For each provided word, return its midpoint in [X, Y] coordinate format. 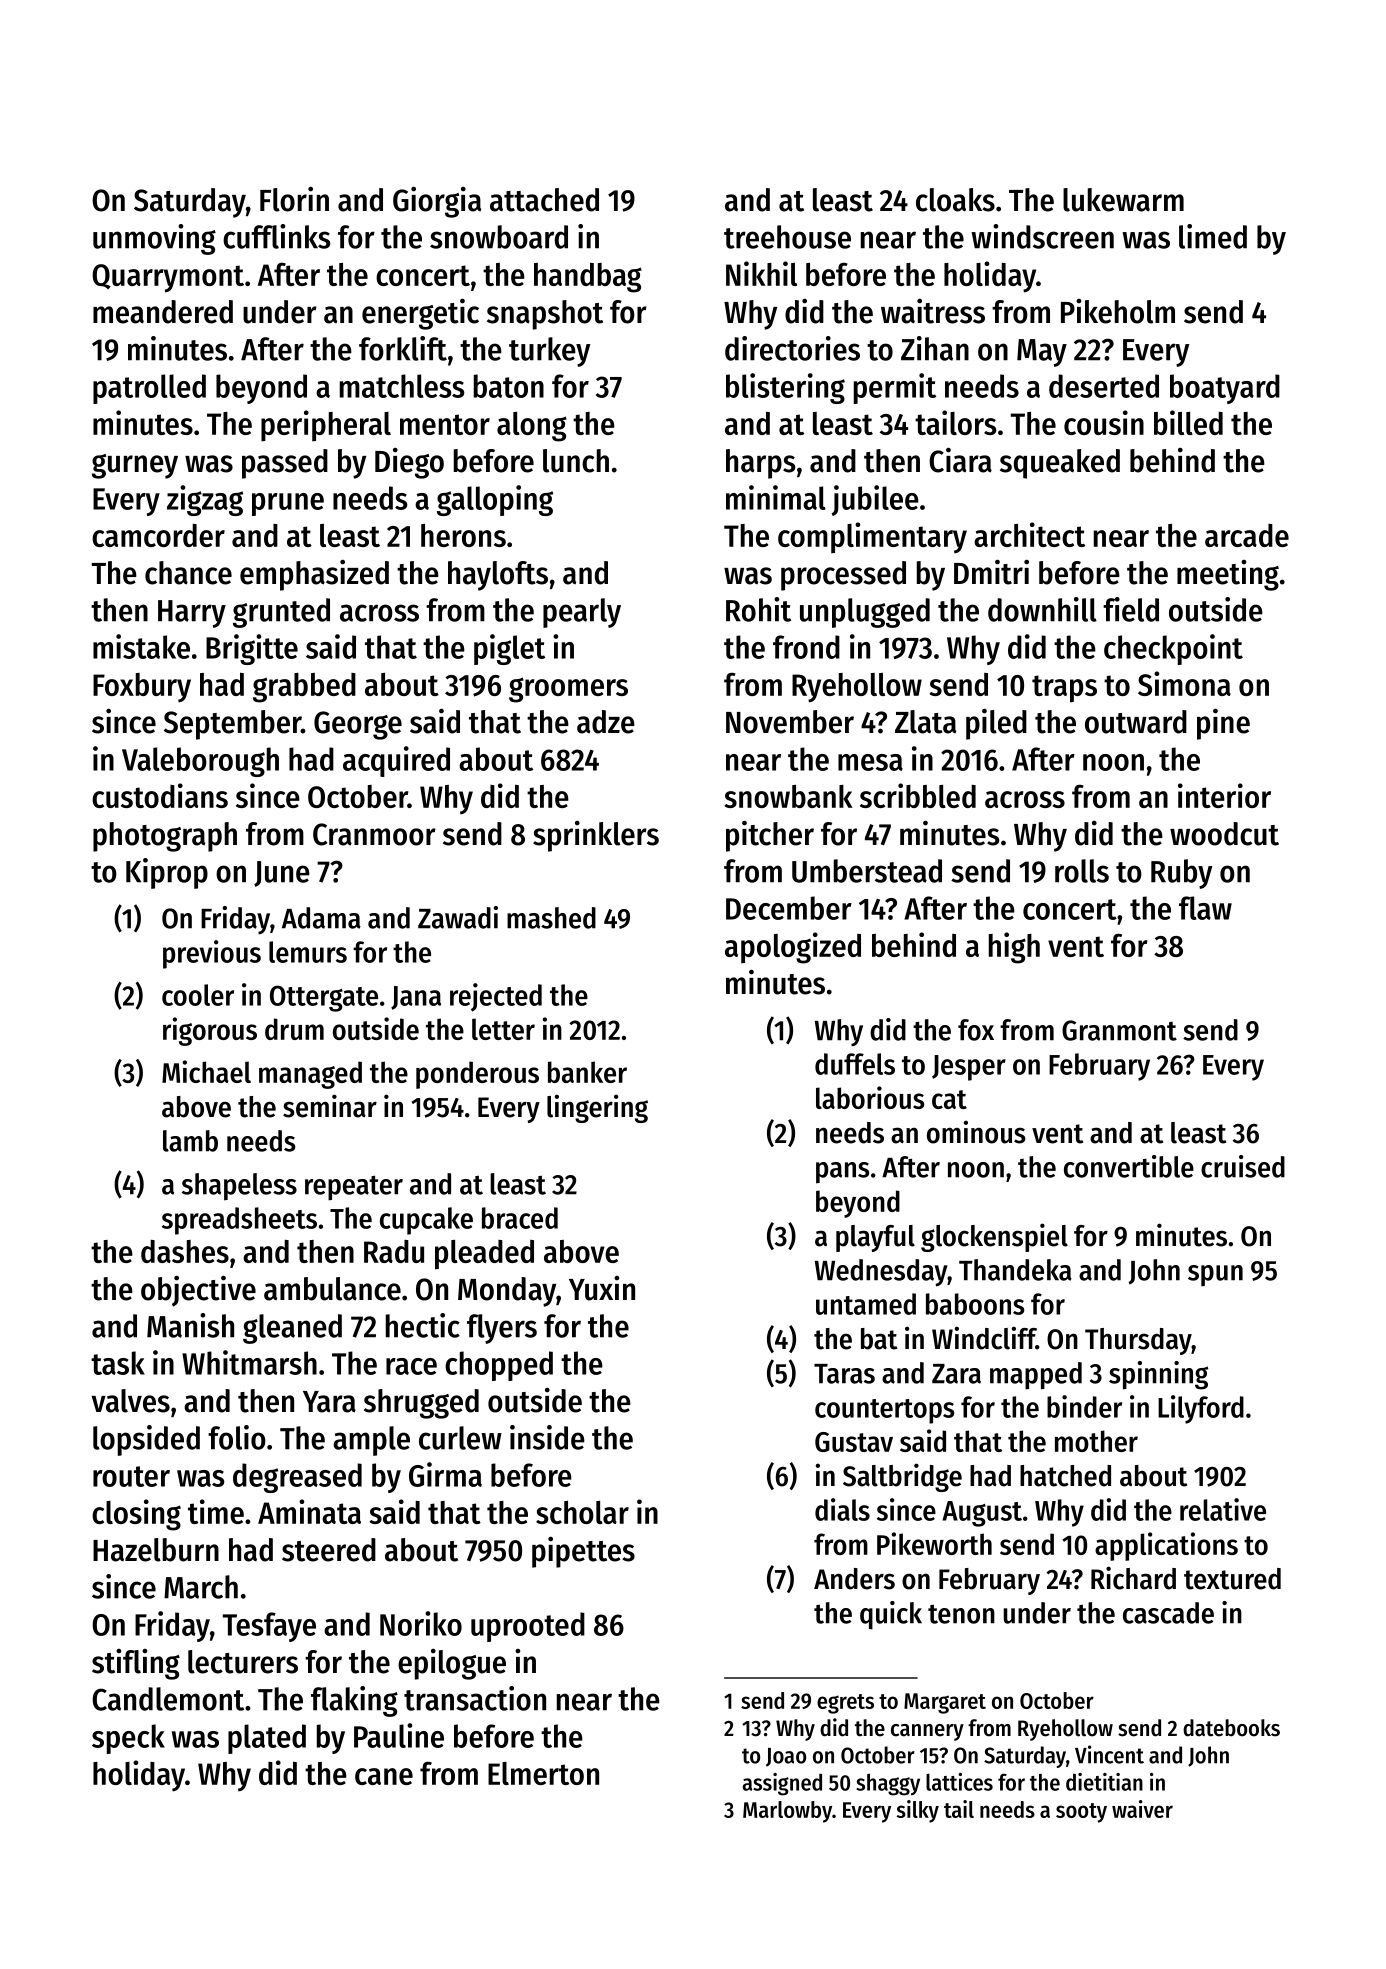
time [216, 1511]
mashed [551, 918]
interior [1224, 795]
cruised [1243, 1166]
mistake [141, 646]
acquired [396, 761]
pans [842, 1173]
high [1014, 948]
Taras [844, 1374]
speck [128, 1739]
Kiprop [167, 873]
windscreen [1042, 236]
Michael [206, 1071]
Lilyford [1201, 1409]
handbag [588, 278]
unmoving [154, 239]
